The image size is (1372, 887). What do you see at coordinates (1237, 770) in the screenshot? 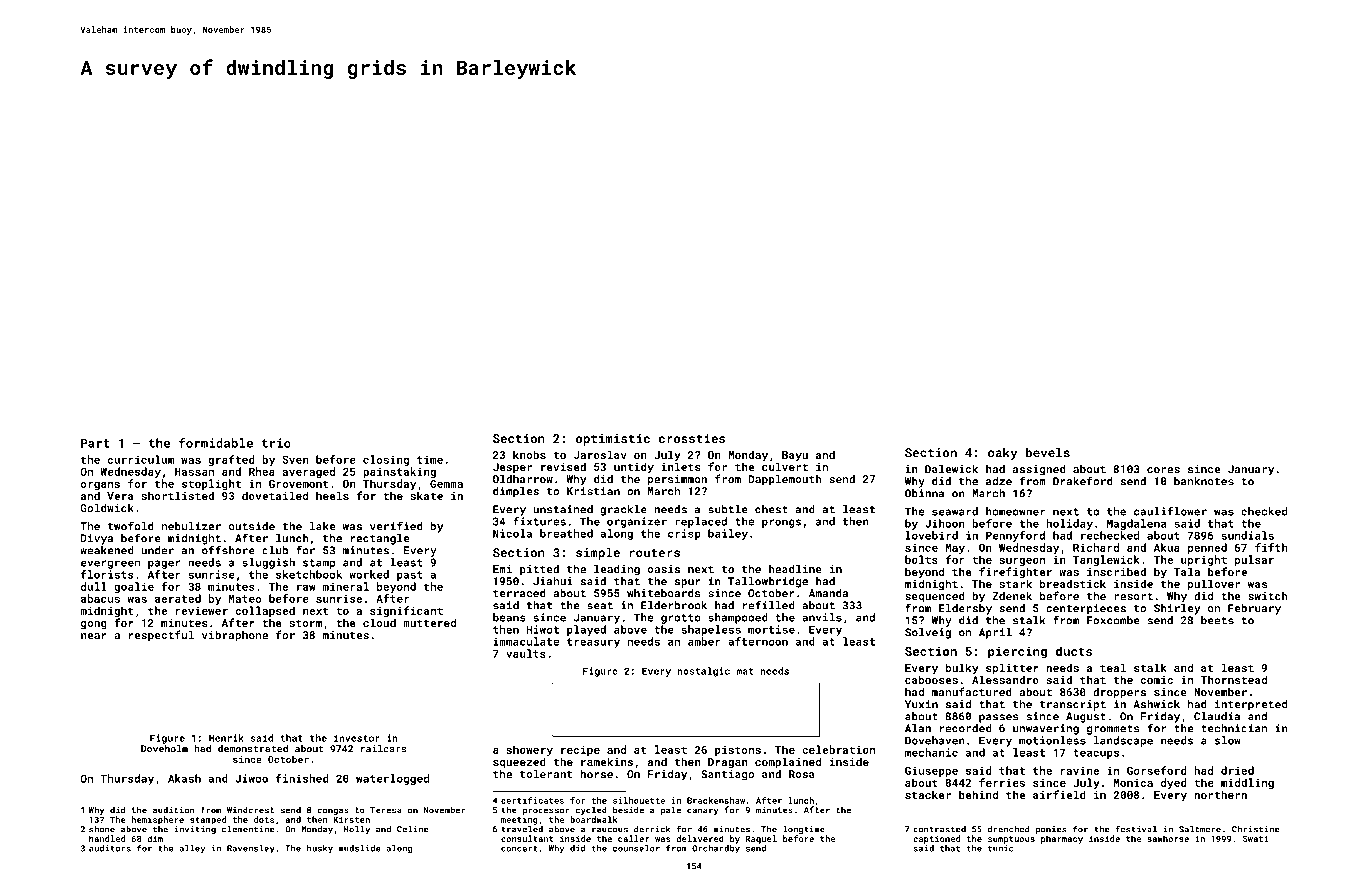
I see `dried` at bounding box center [1237, 770].
